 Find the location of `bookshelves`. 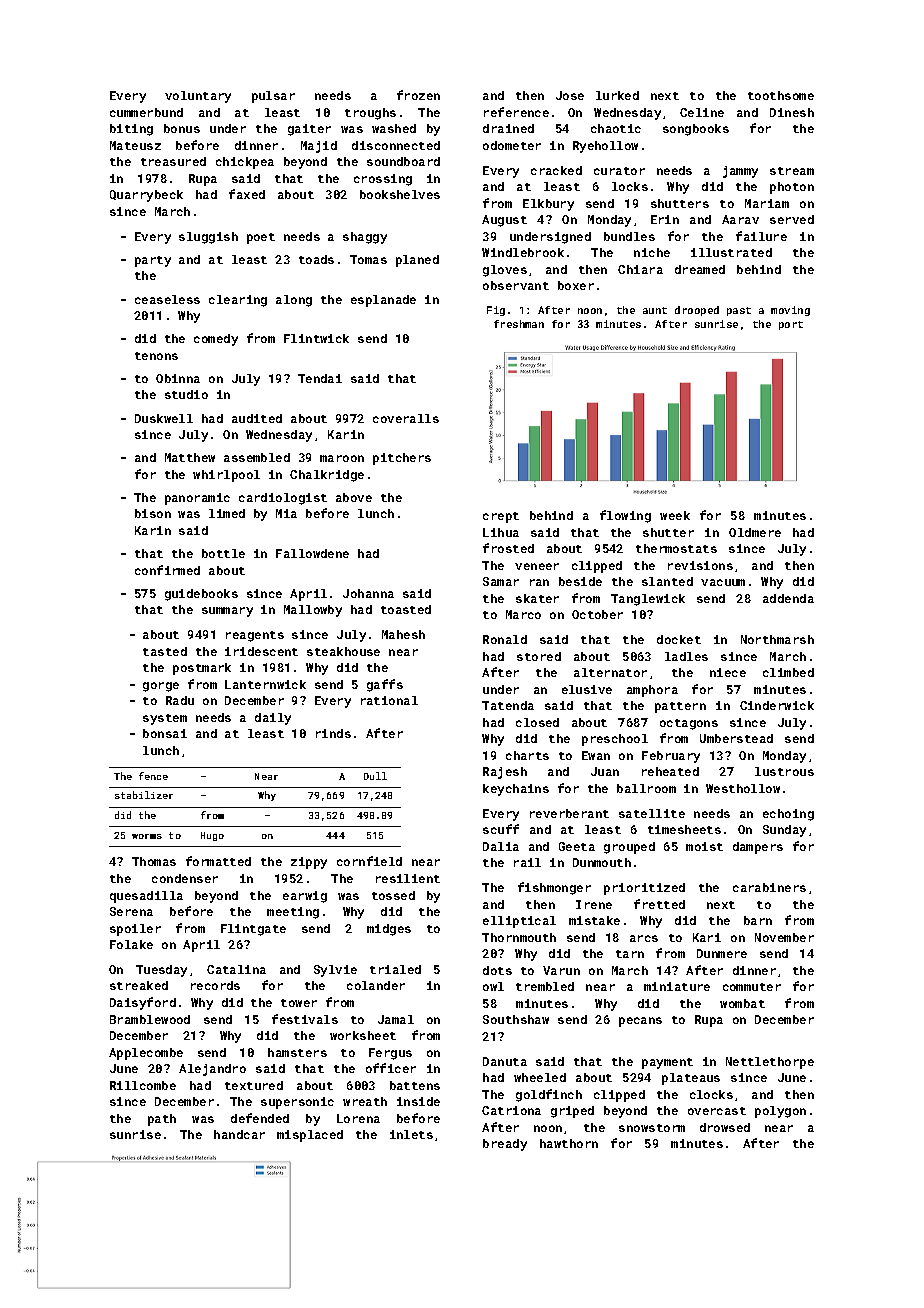

bookshelves is located at coordinates (400, 194).
